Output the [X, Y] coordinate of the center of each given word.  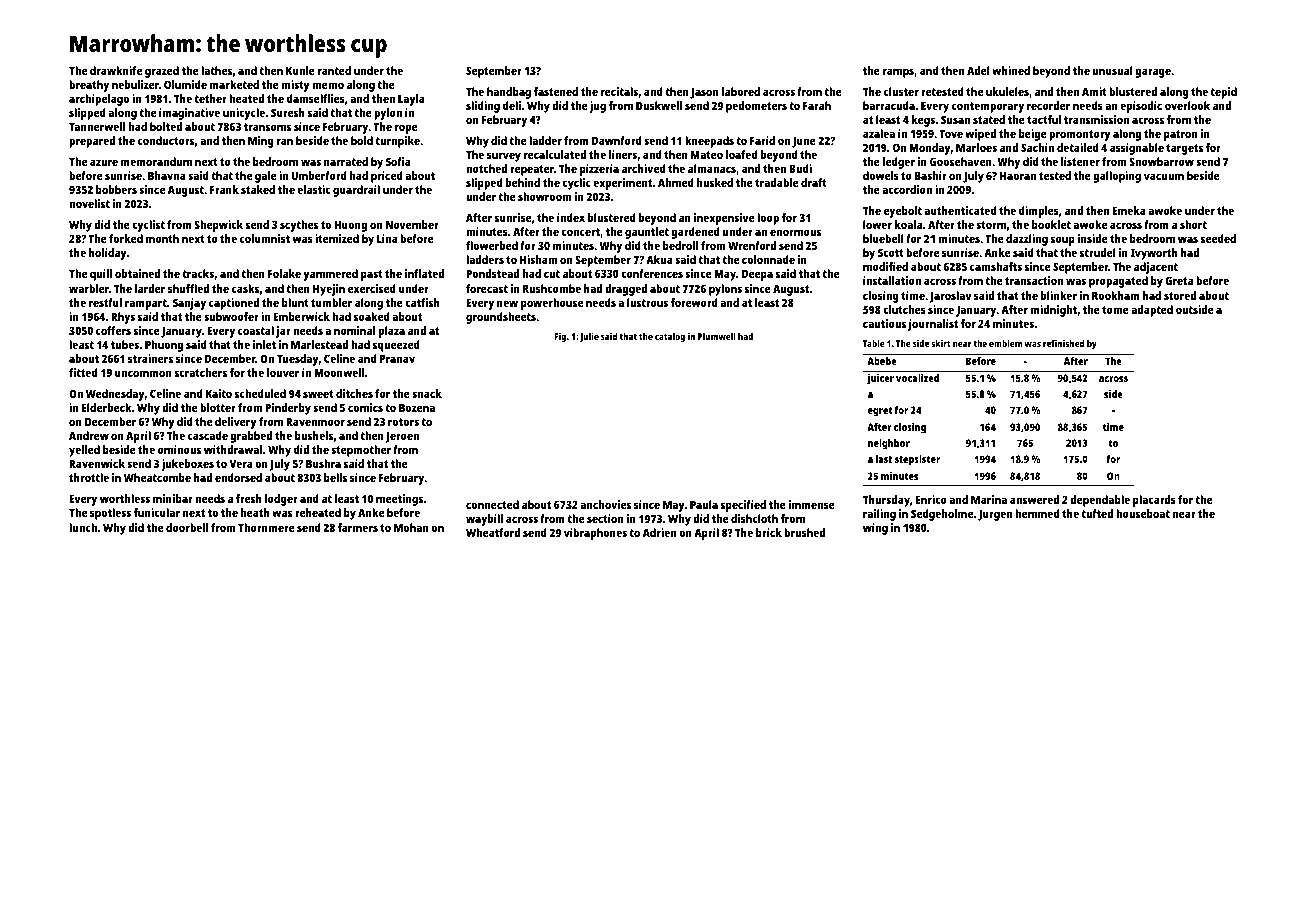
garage [1153, 73]
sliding [483, 107]
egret [880, 412]
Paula [704, 504]
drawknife [116, 70]
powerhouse [552, 304]
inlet [264, 344]
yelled [84, 451]
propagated [1118, 282]
